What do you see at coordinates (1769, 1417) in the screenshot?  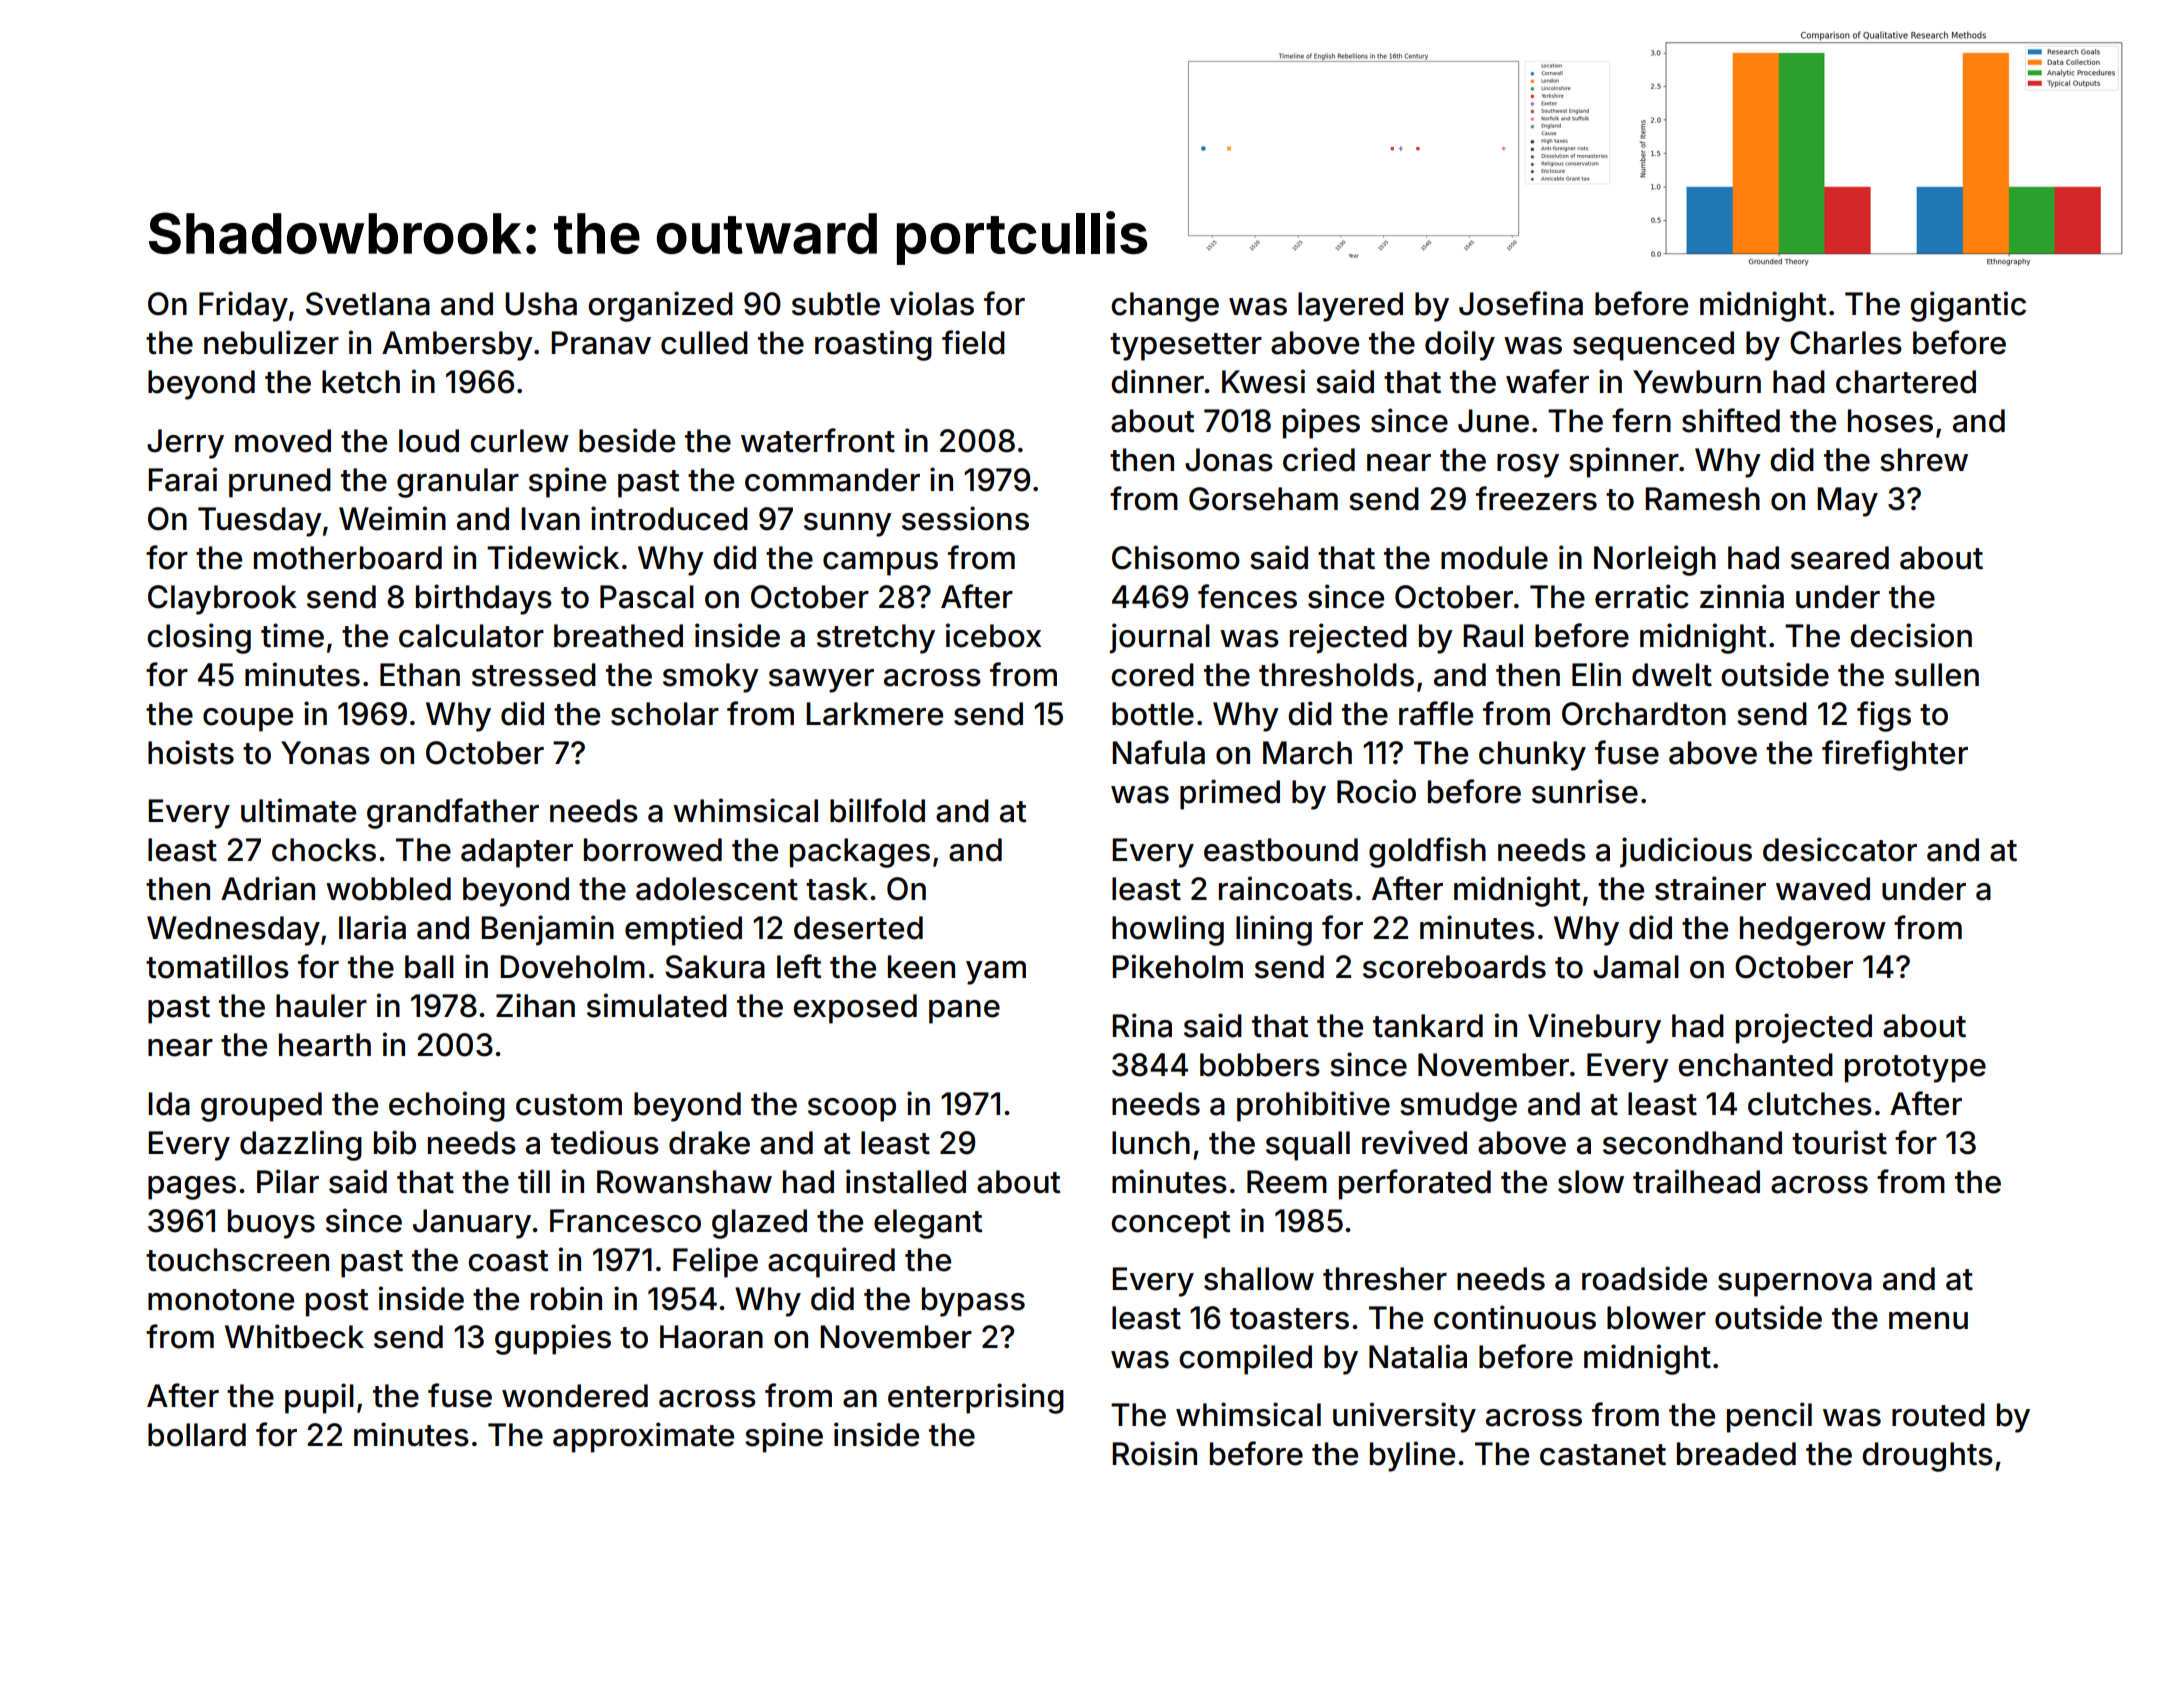 I see `pencil` at bounding box center [1769, 1417].
